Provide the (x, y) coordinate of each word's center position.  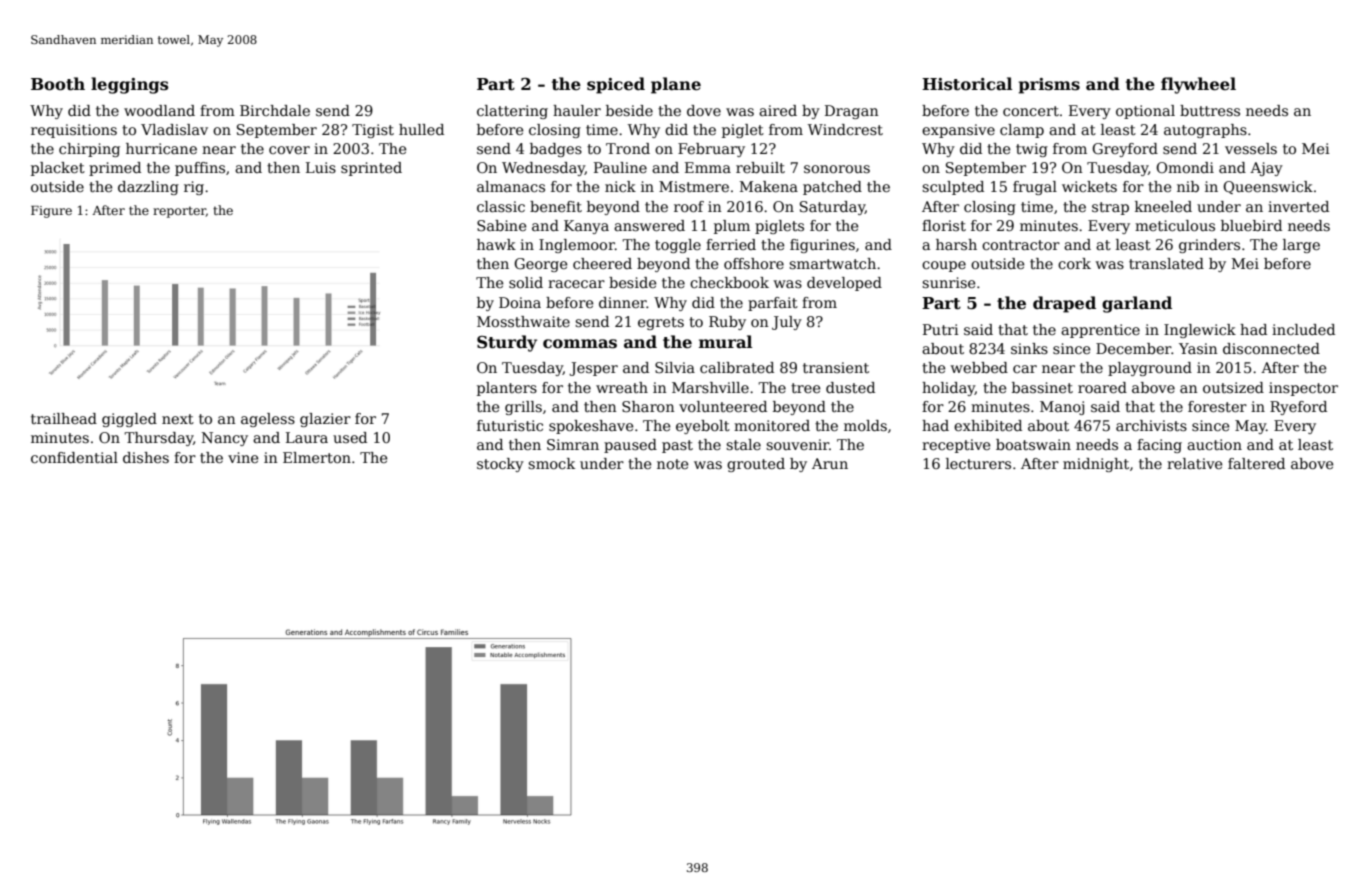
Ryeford (1298, 408)
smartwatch (832, 263)
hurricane (161, 148)
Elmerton (317, 457)
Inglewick (1200, 331)
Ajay (1266, 169)
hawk (496, 244)
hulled (421, 129)
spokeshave (591, 427)
